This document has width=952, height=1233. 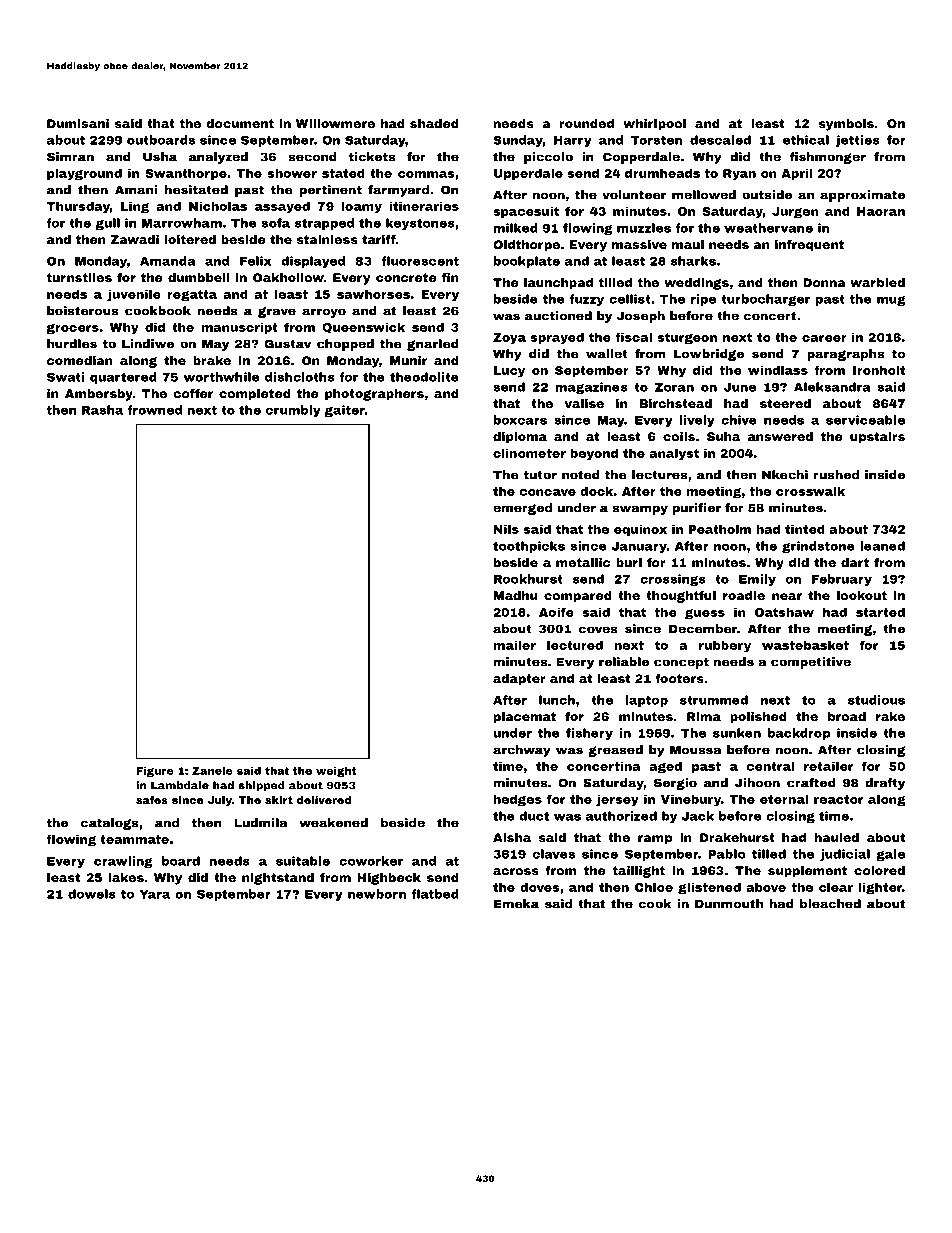 I want to click on Yara, so click(x=154, y=894).
